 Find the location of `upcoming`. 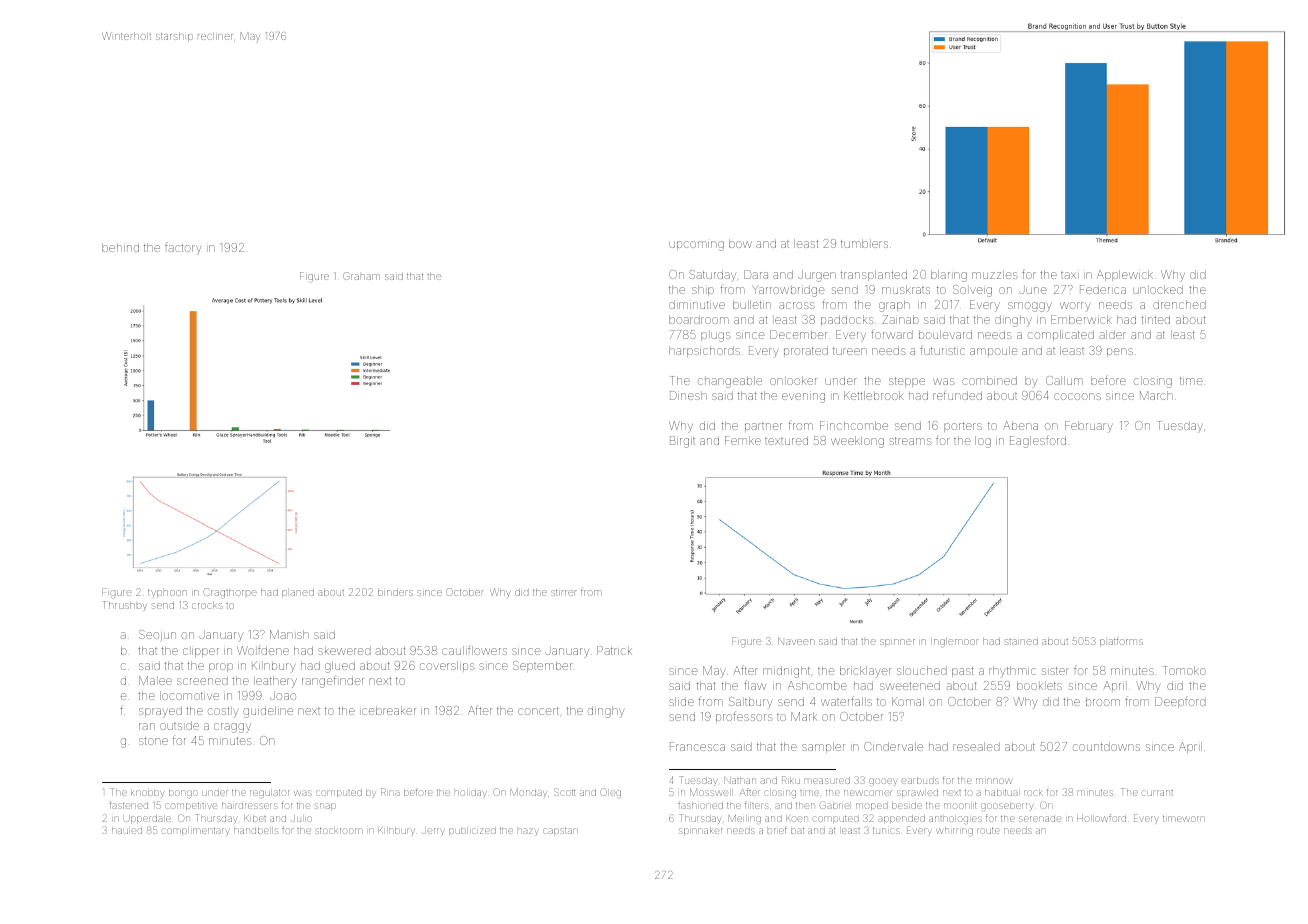

upcoming is located at coordinates (696, 246).
